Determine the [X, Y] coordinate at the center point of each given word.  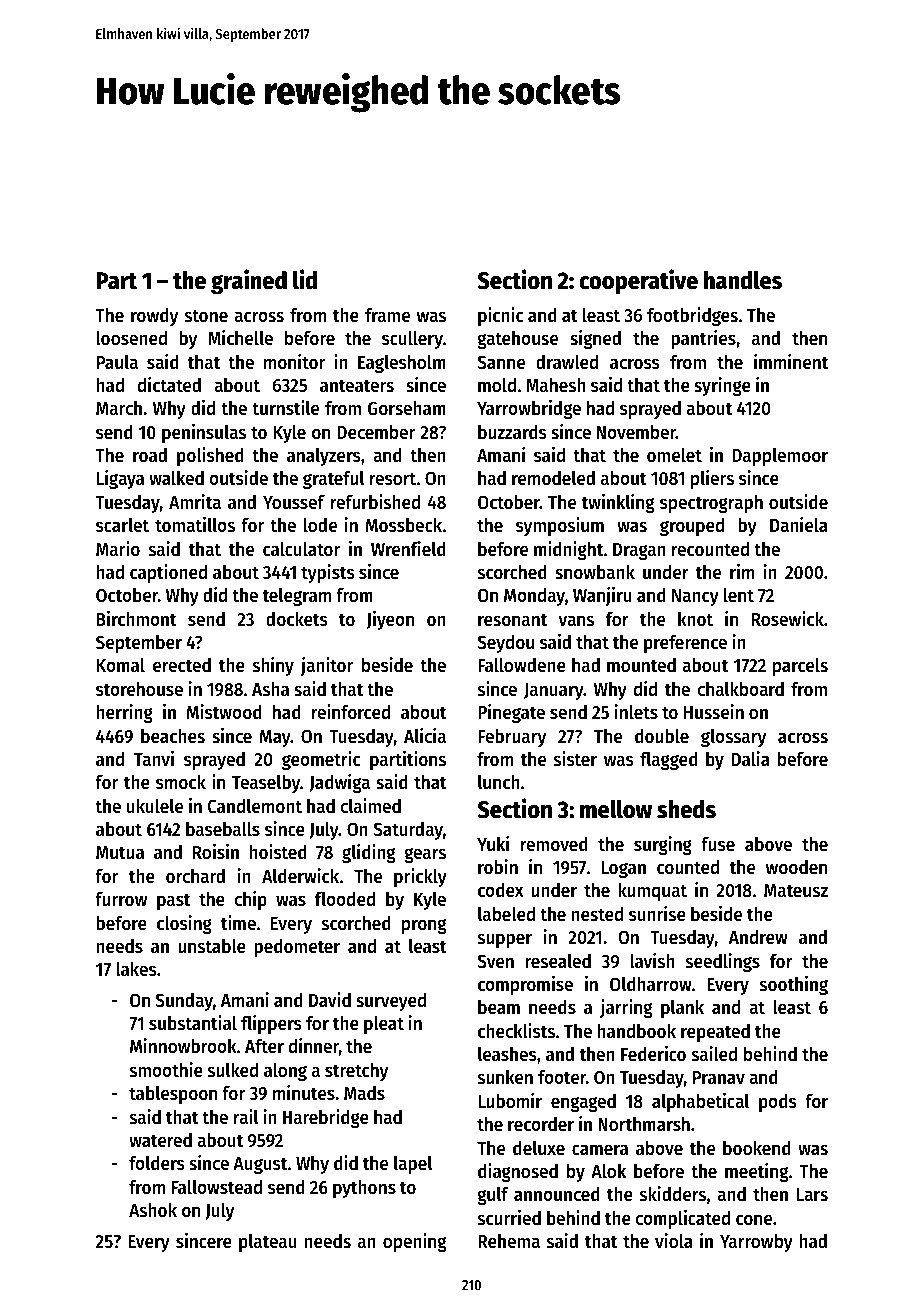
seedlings [723, 962]
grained [249, 282]
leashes [507, 1054]
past [173, 901]
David [330, 999]
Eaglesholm [402, 364]
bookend [757, 1148]
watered [160, 1140]
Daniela [799, 525]
